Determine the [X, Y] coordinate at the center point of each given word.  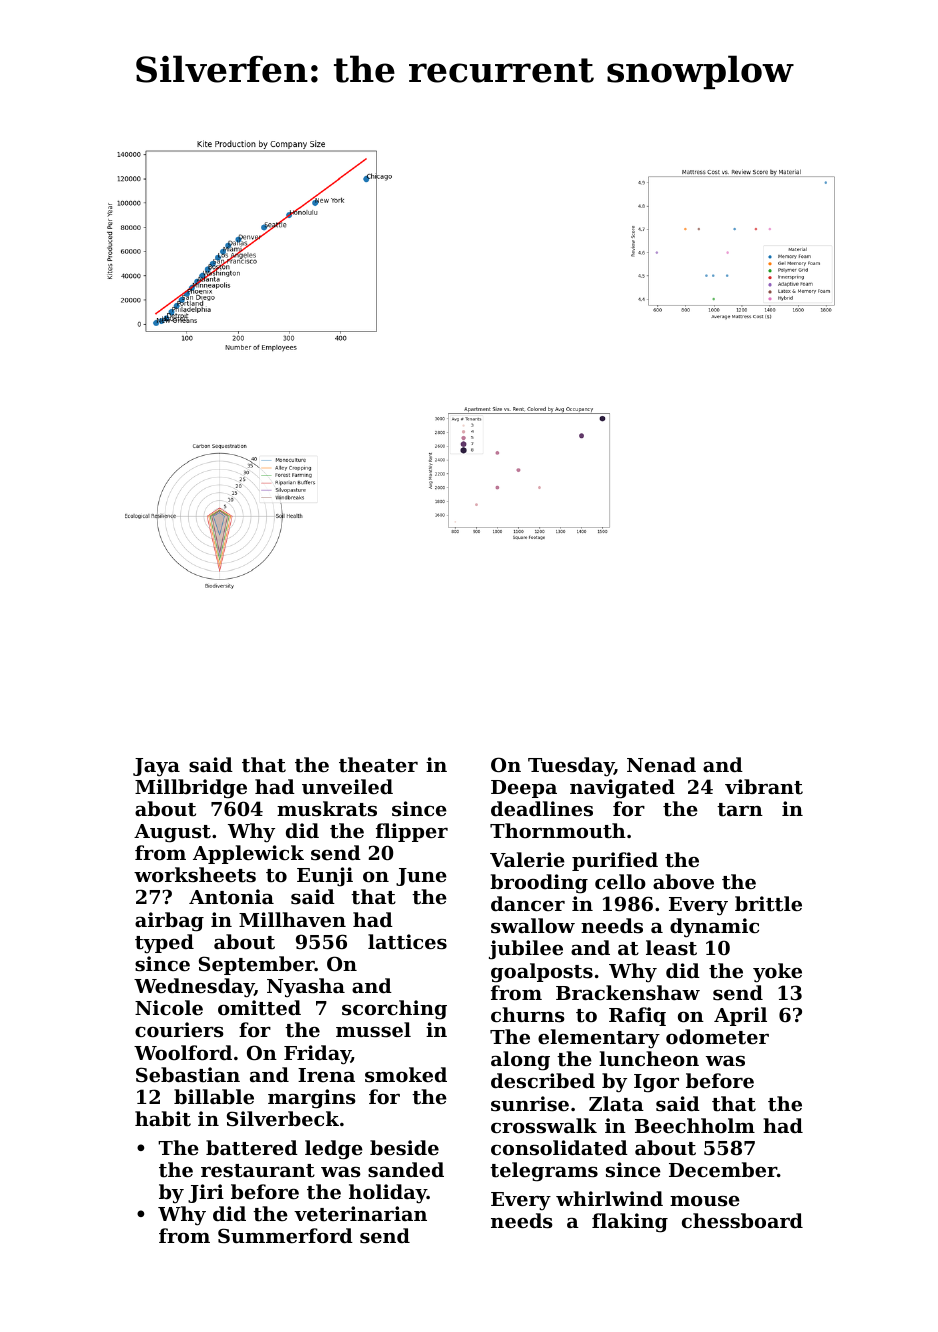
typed [164, 943]
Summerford [285, 1235]
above [683, 881]
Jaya [156, 767]
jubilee [526, 950]
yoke [777, 973]
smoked [406, 1075]
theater [378, 765]
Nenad [661, 764]
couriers [179, 1030]
